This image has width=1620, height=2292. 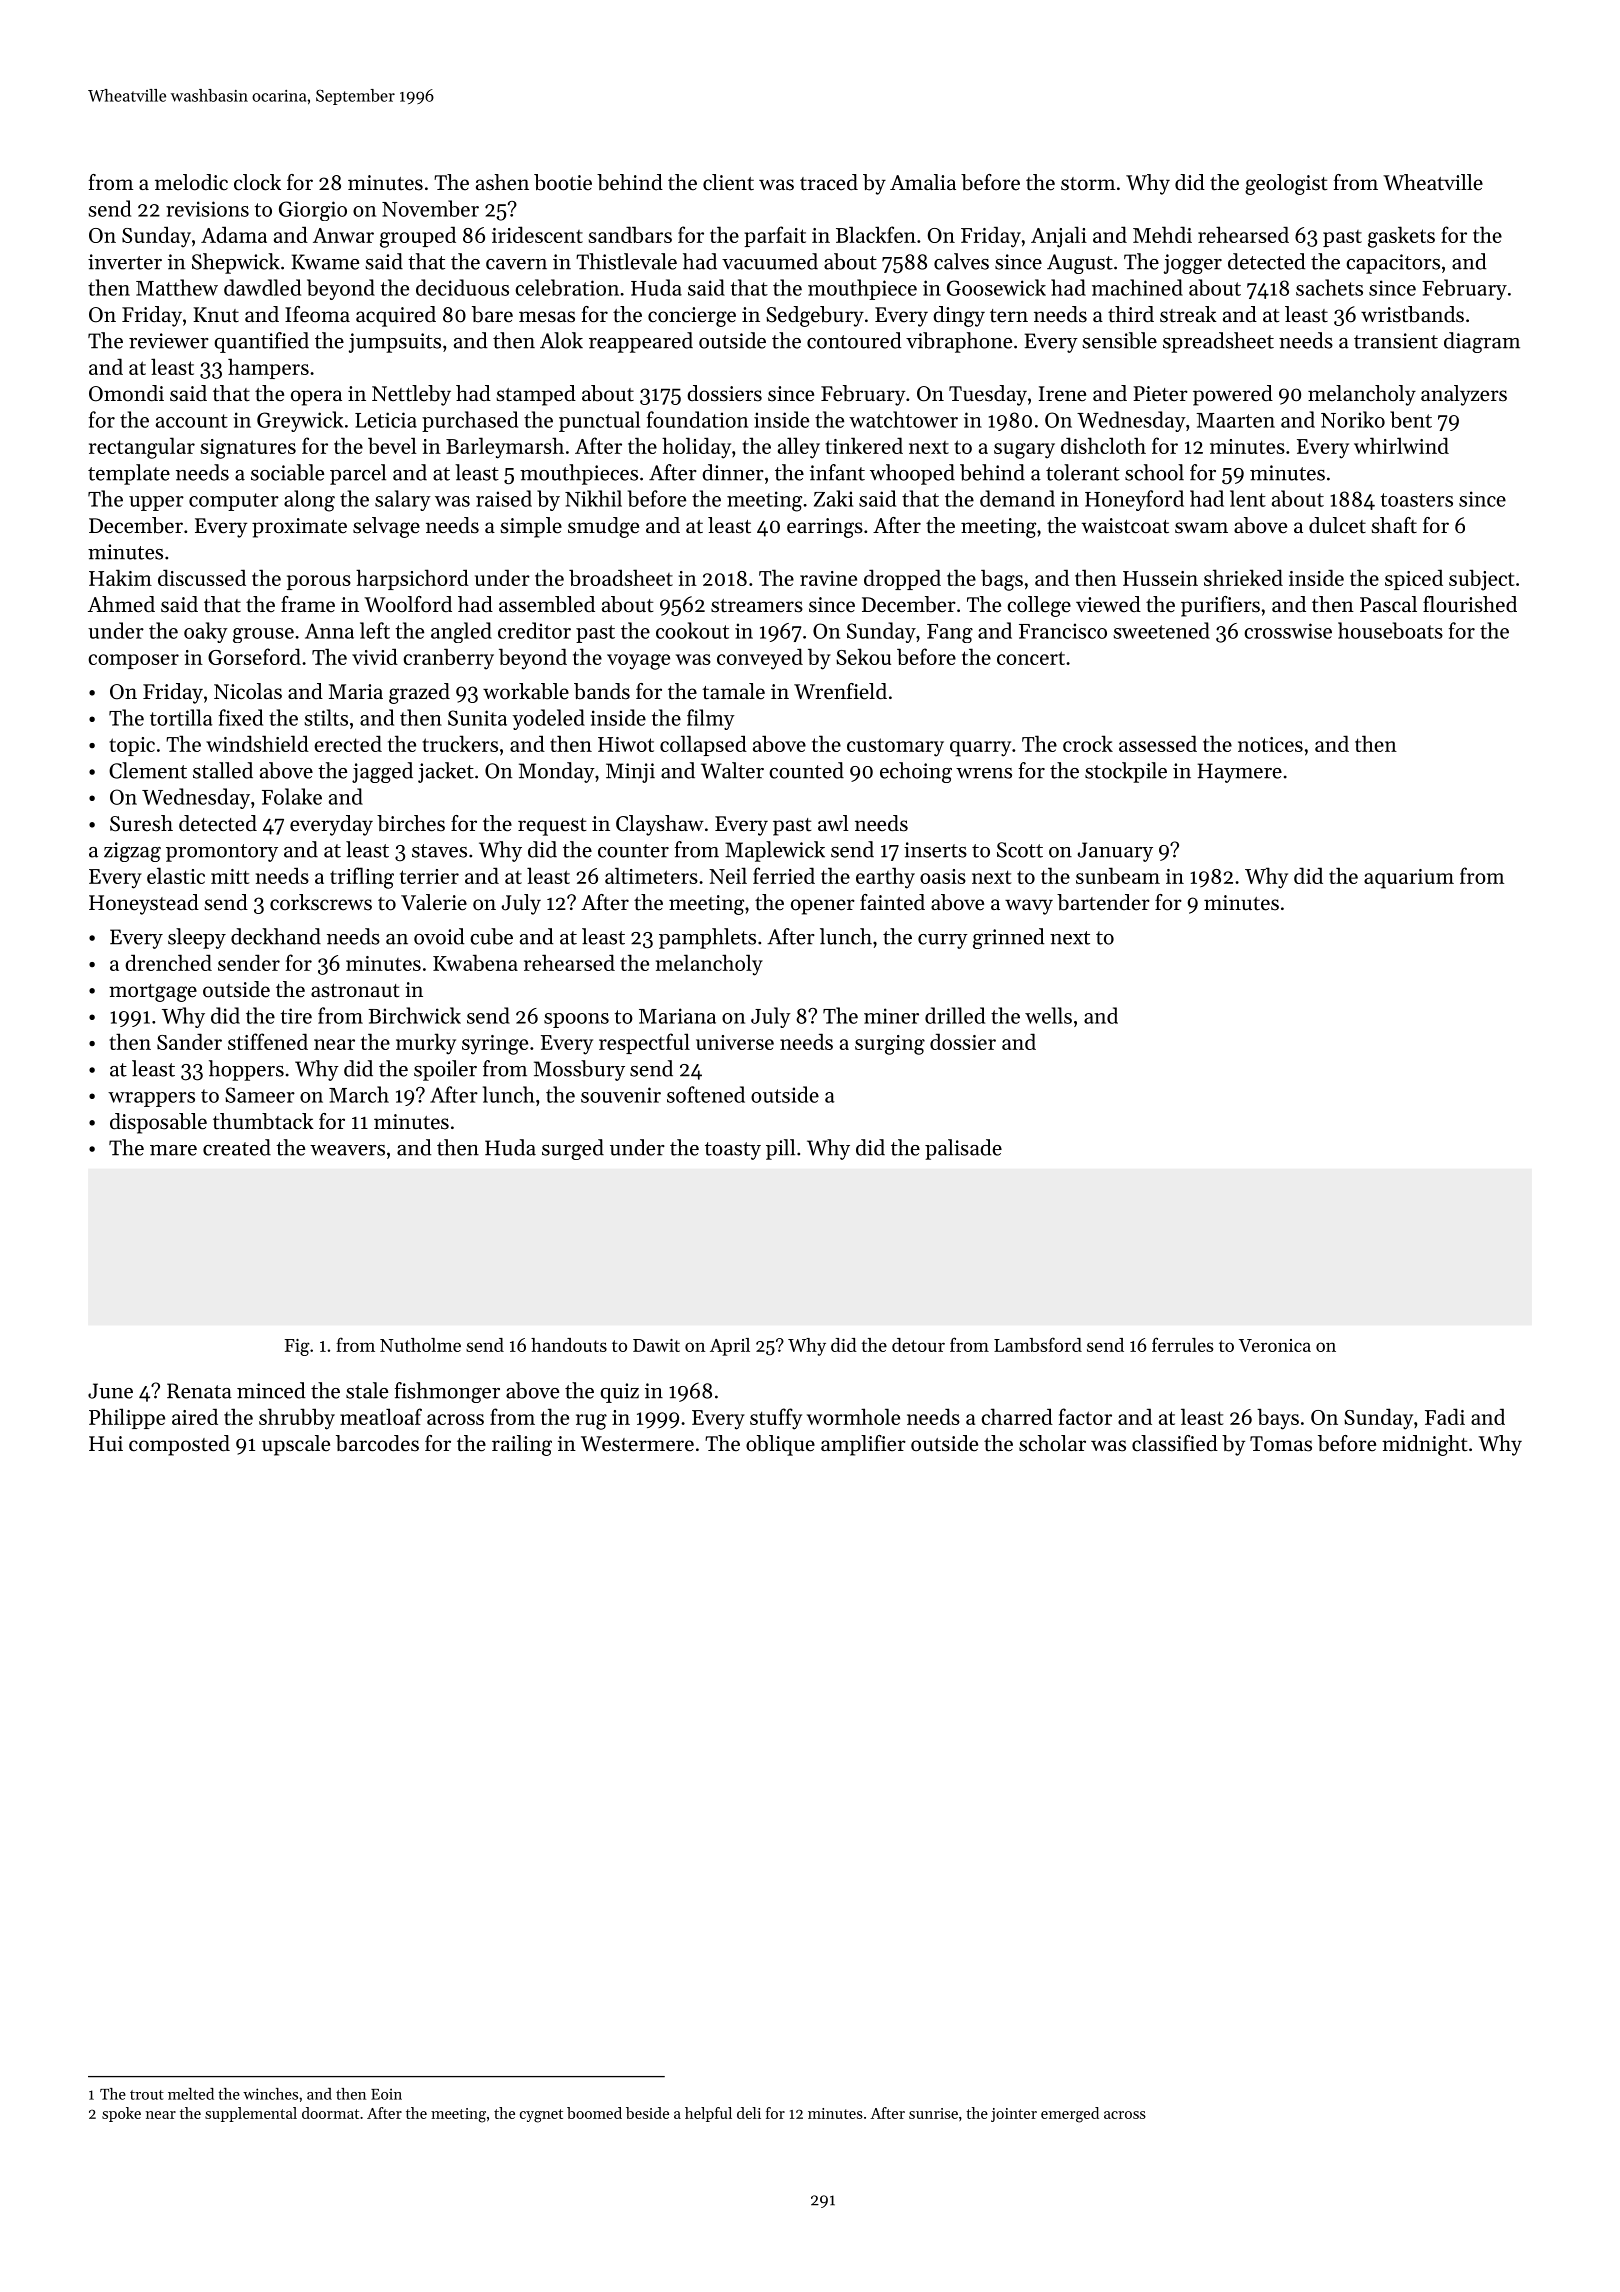 I want to click on amplifier, so click(x=863, y=1445).
